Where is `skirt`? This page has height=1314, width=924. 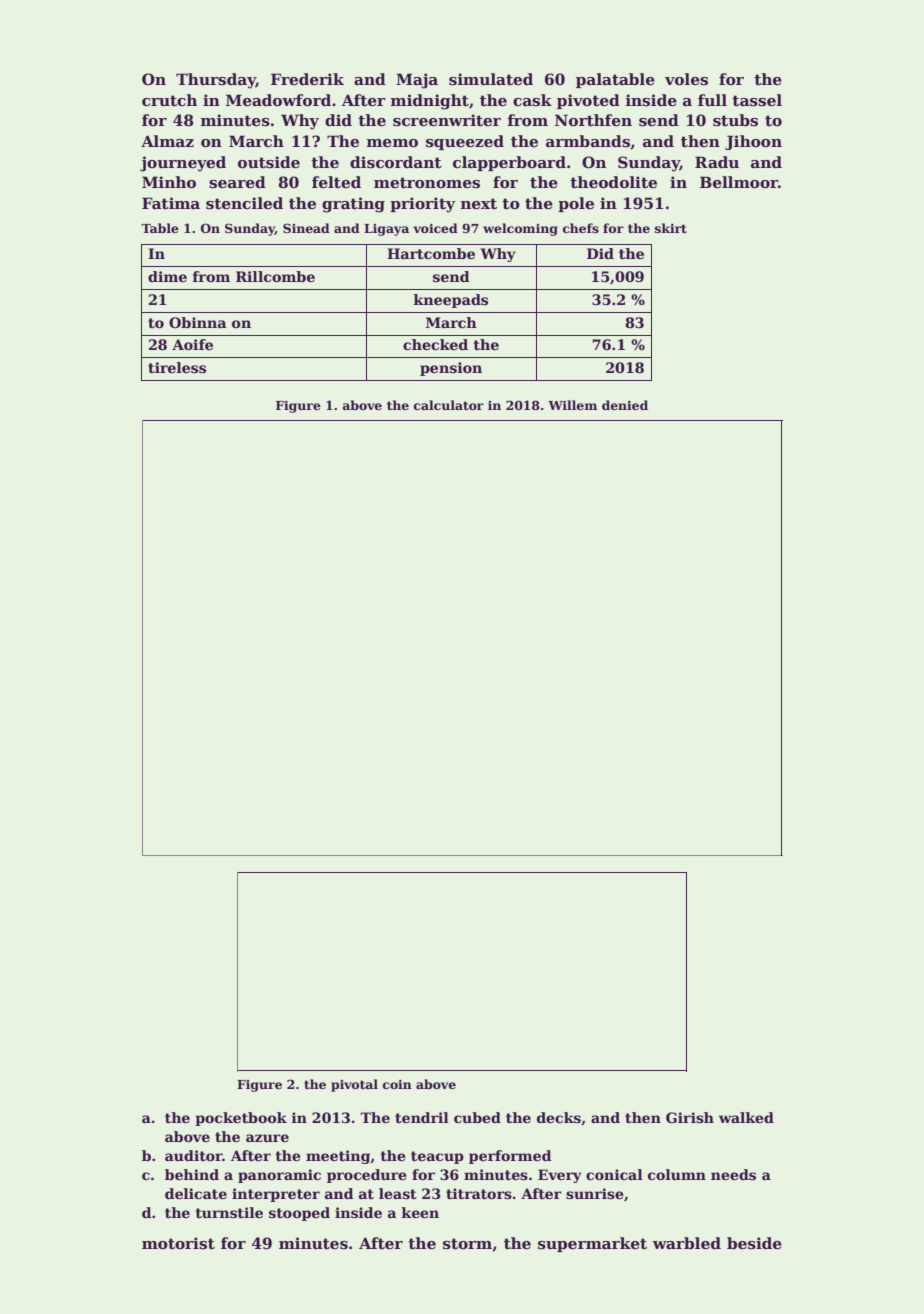
skirt is located at coordinates (671, 228).
